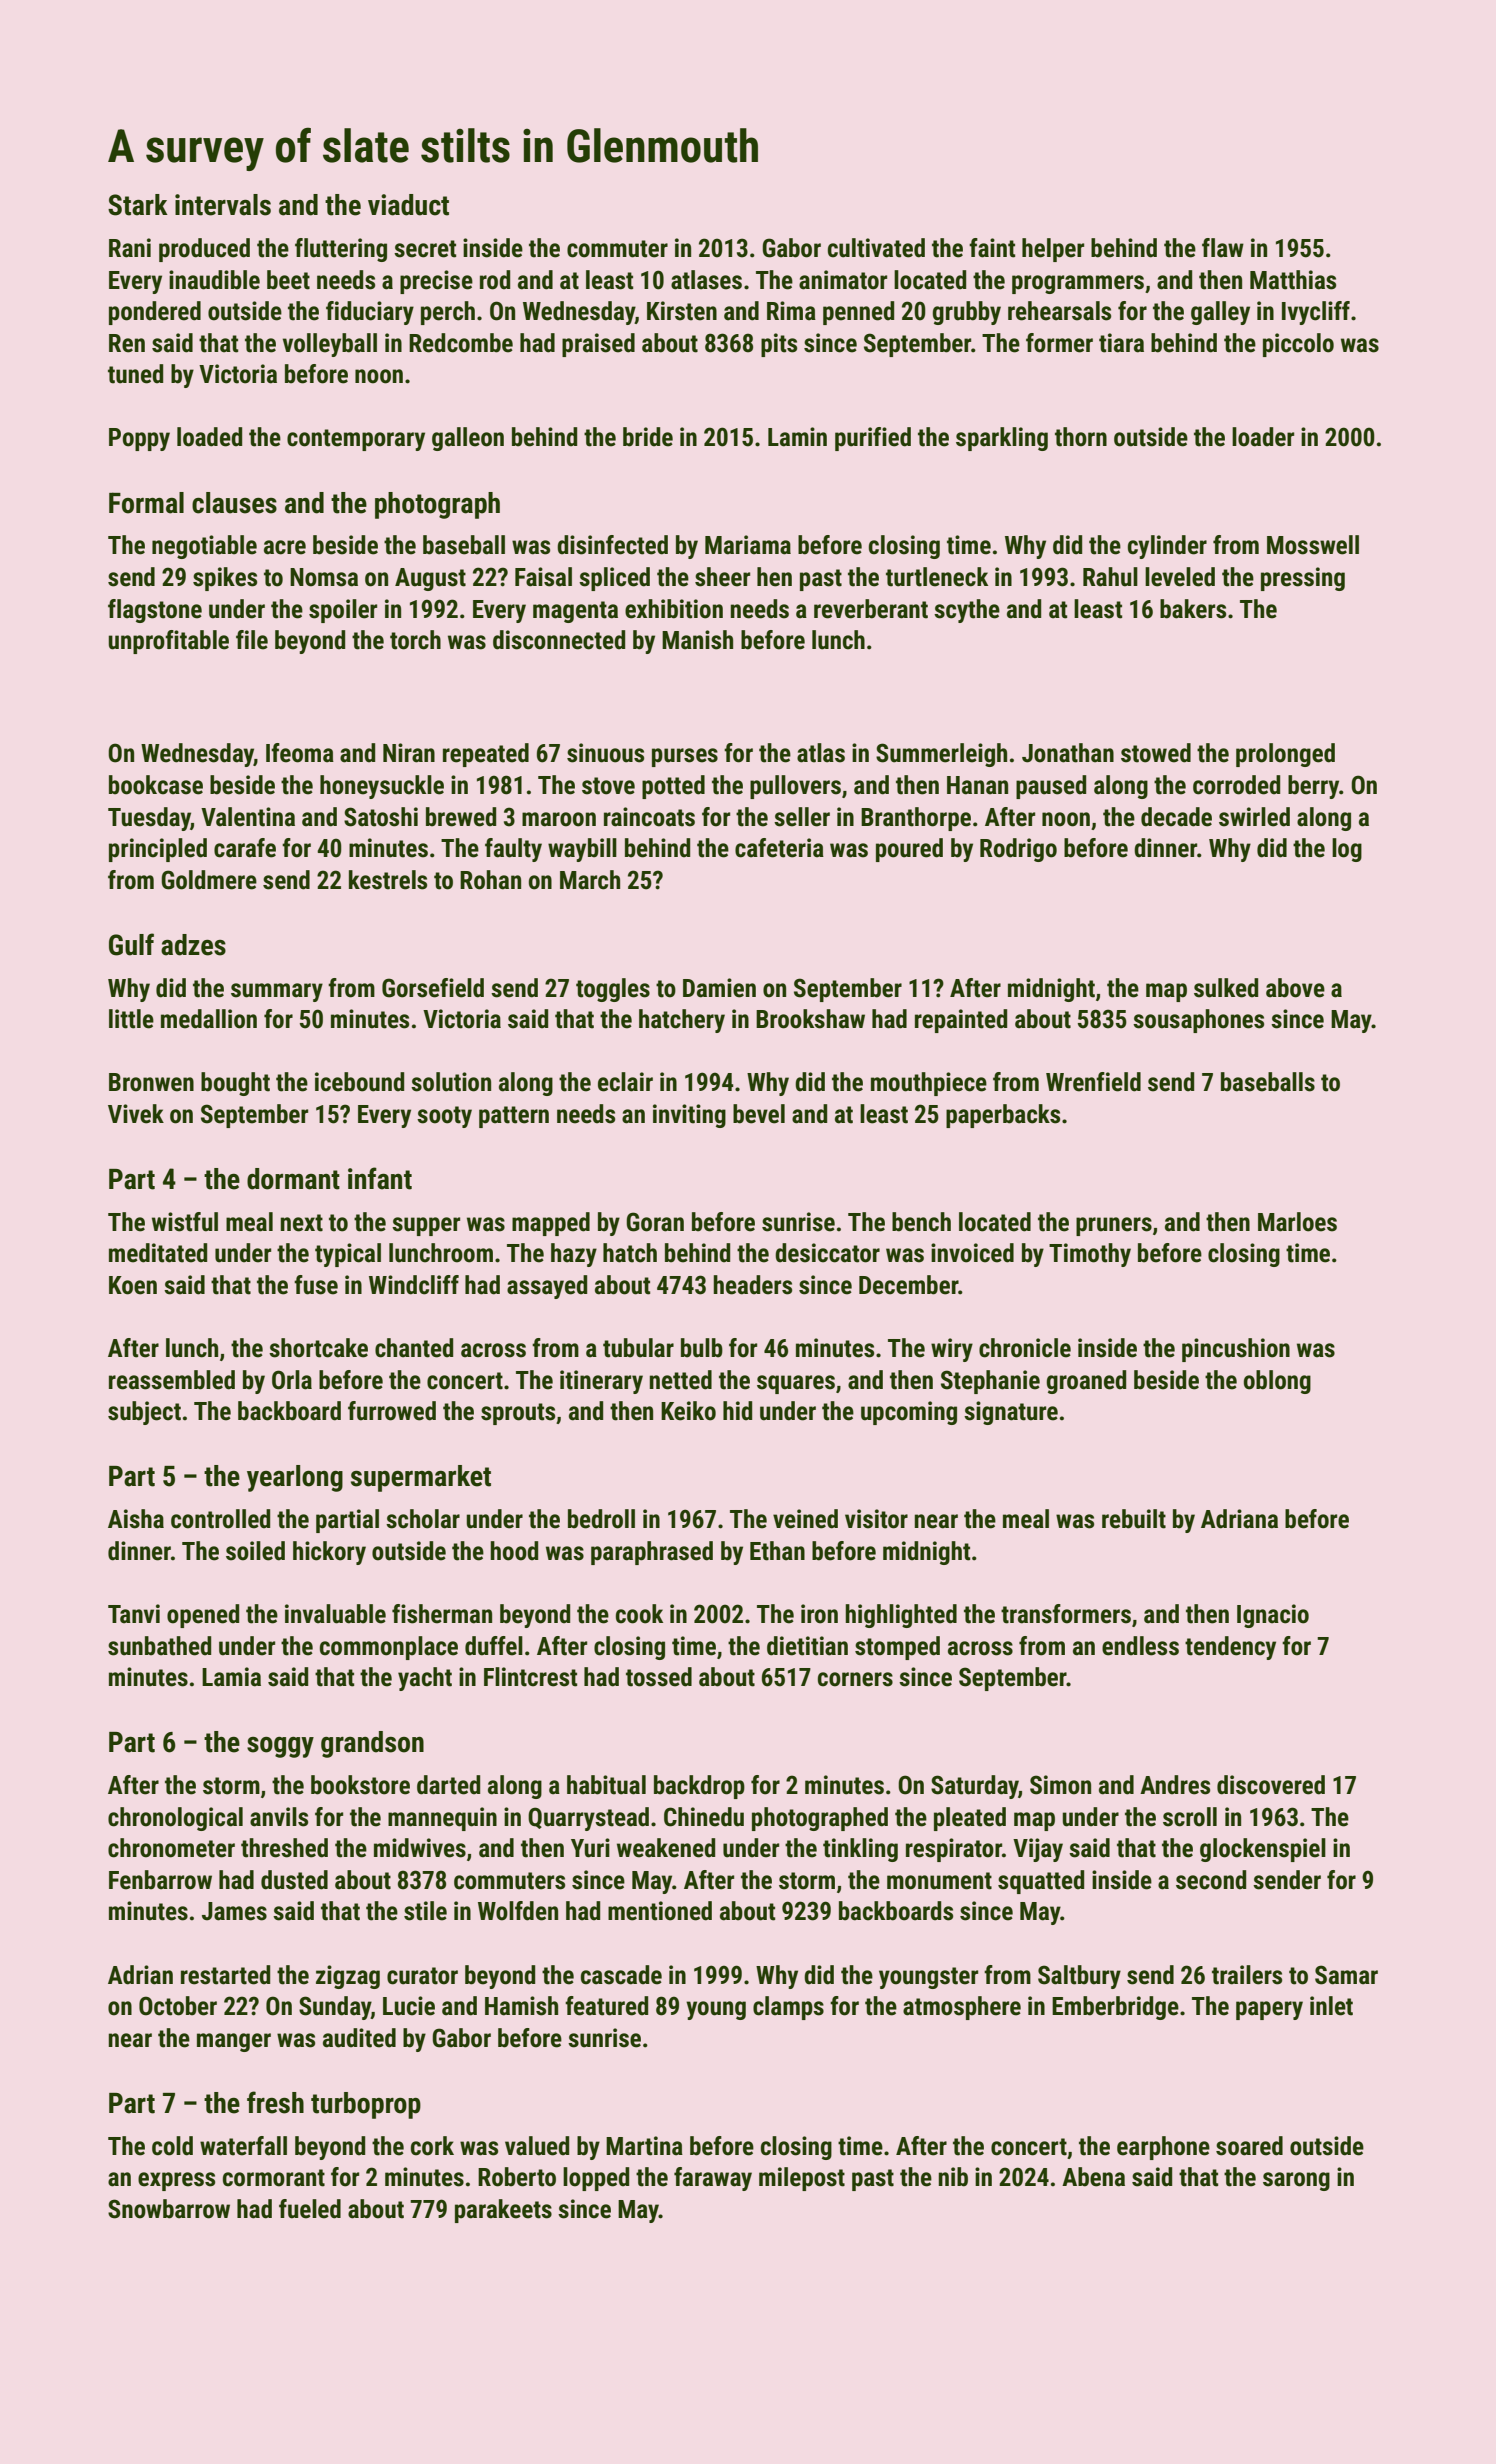 The height and width of the screenshot is (2464, 1496). I want to click on Saltbury, so click(1079, 1977).
